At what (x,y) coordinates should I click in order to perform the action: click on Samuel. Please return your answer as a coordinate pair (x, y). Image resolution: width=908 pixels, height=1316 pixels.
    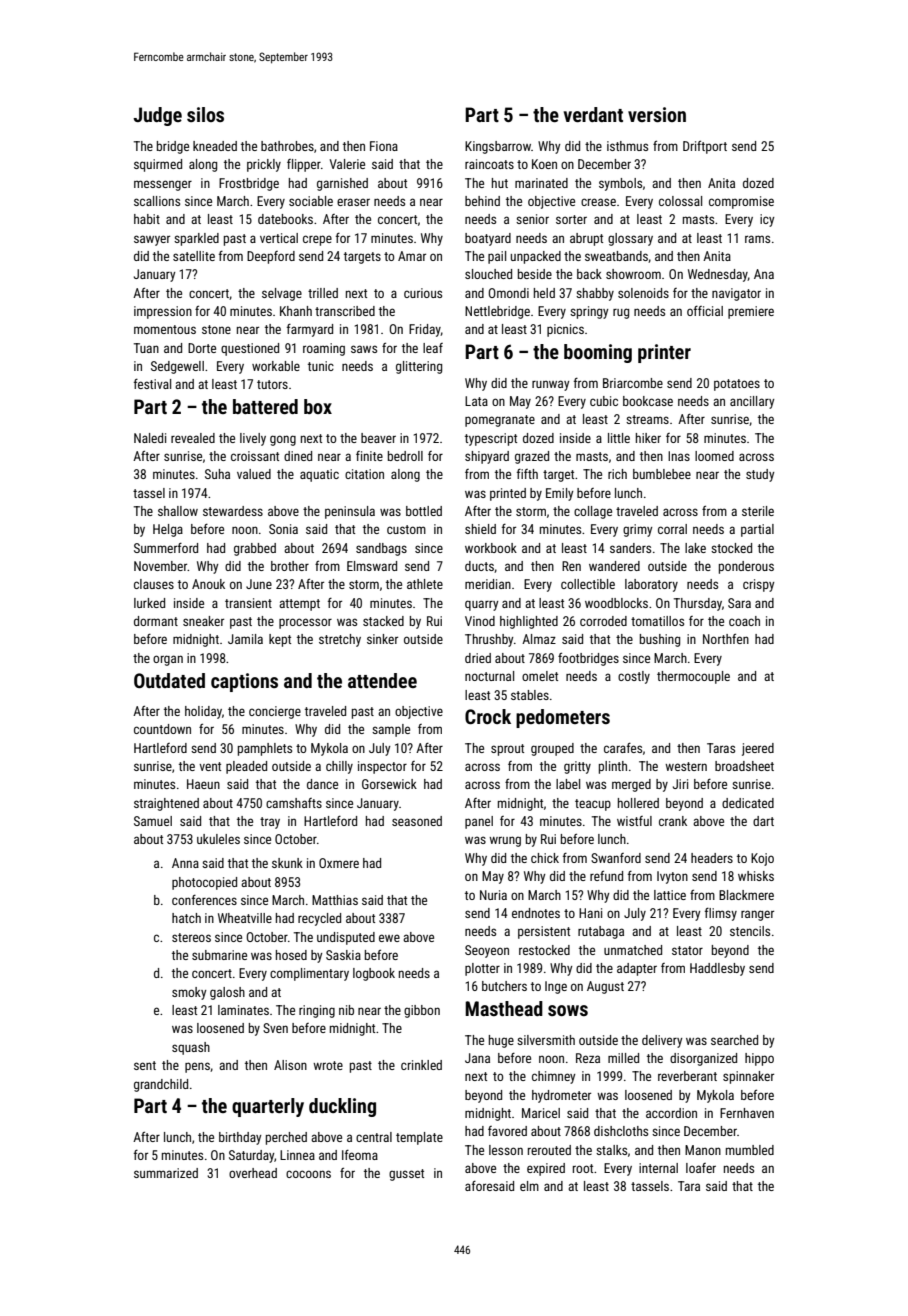
    Looking at the image, I should click on (153, 821).
